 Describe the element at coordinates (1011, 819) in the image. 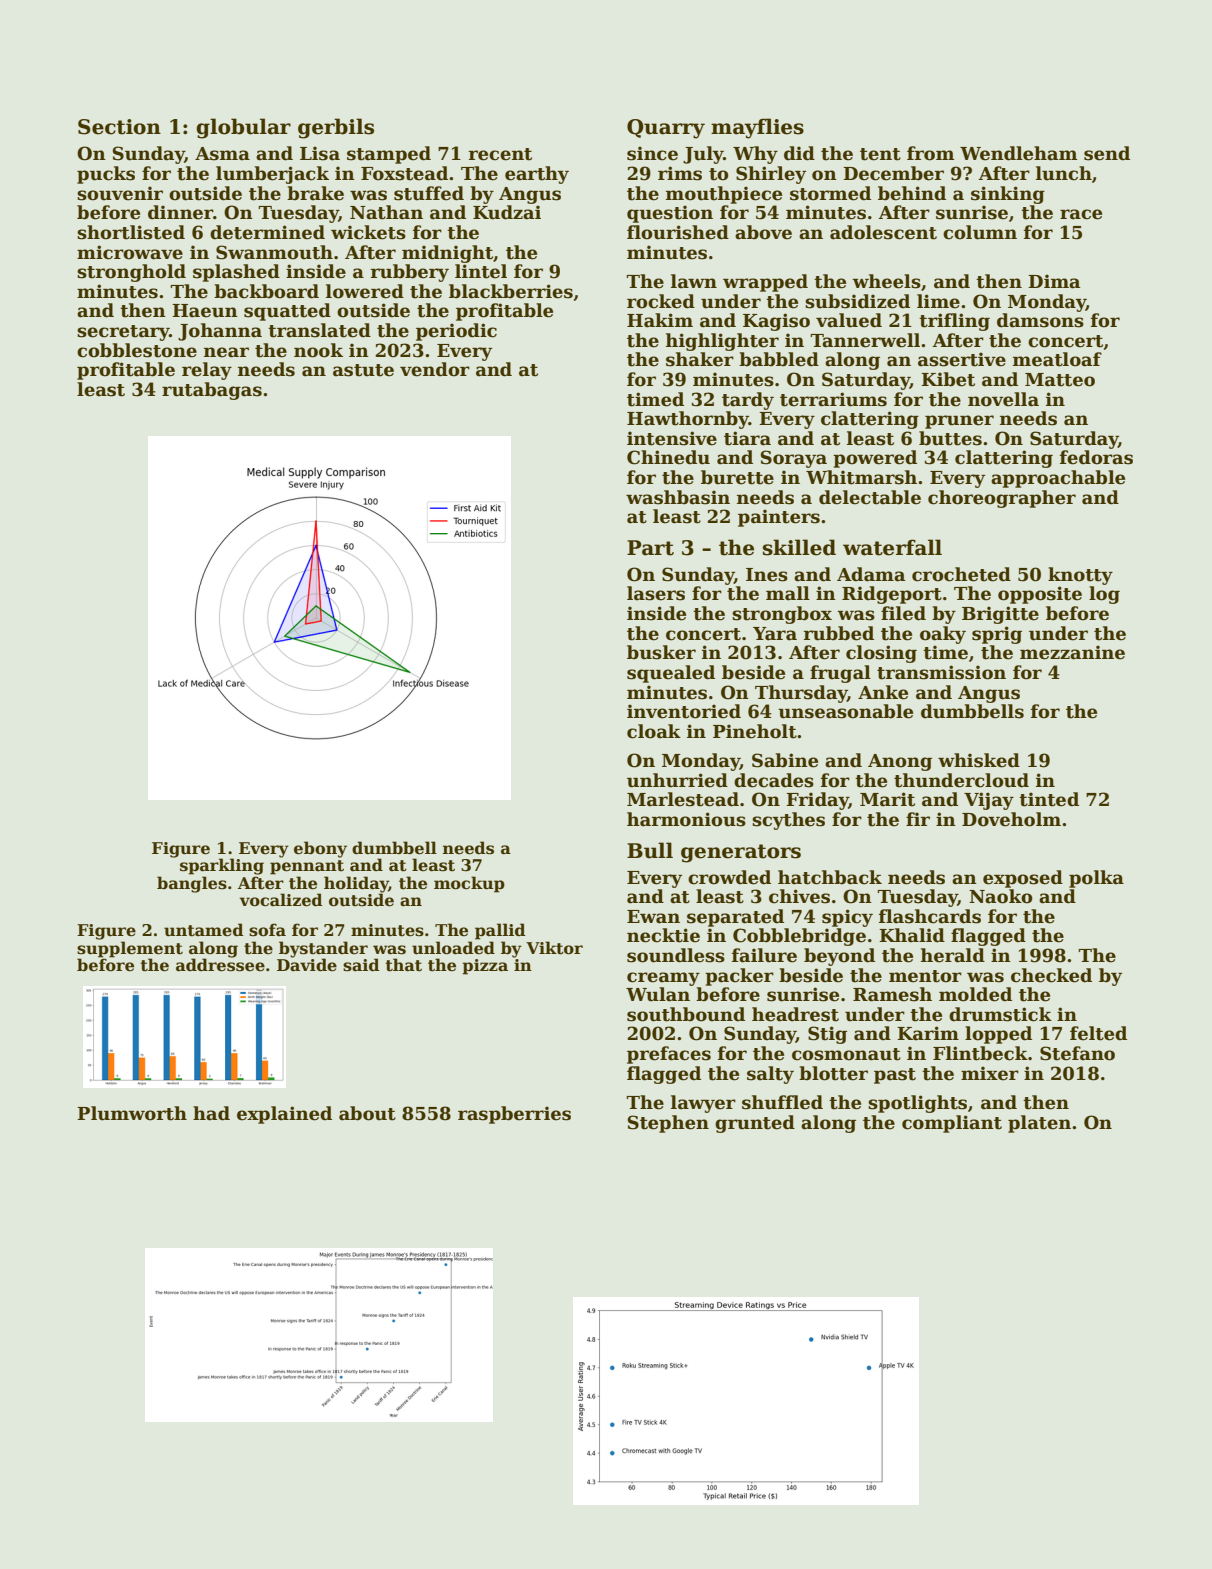

I see `Doveholm` at that location.
